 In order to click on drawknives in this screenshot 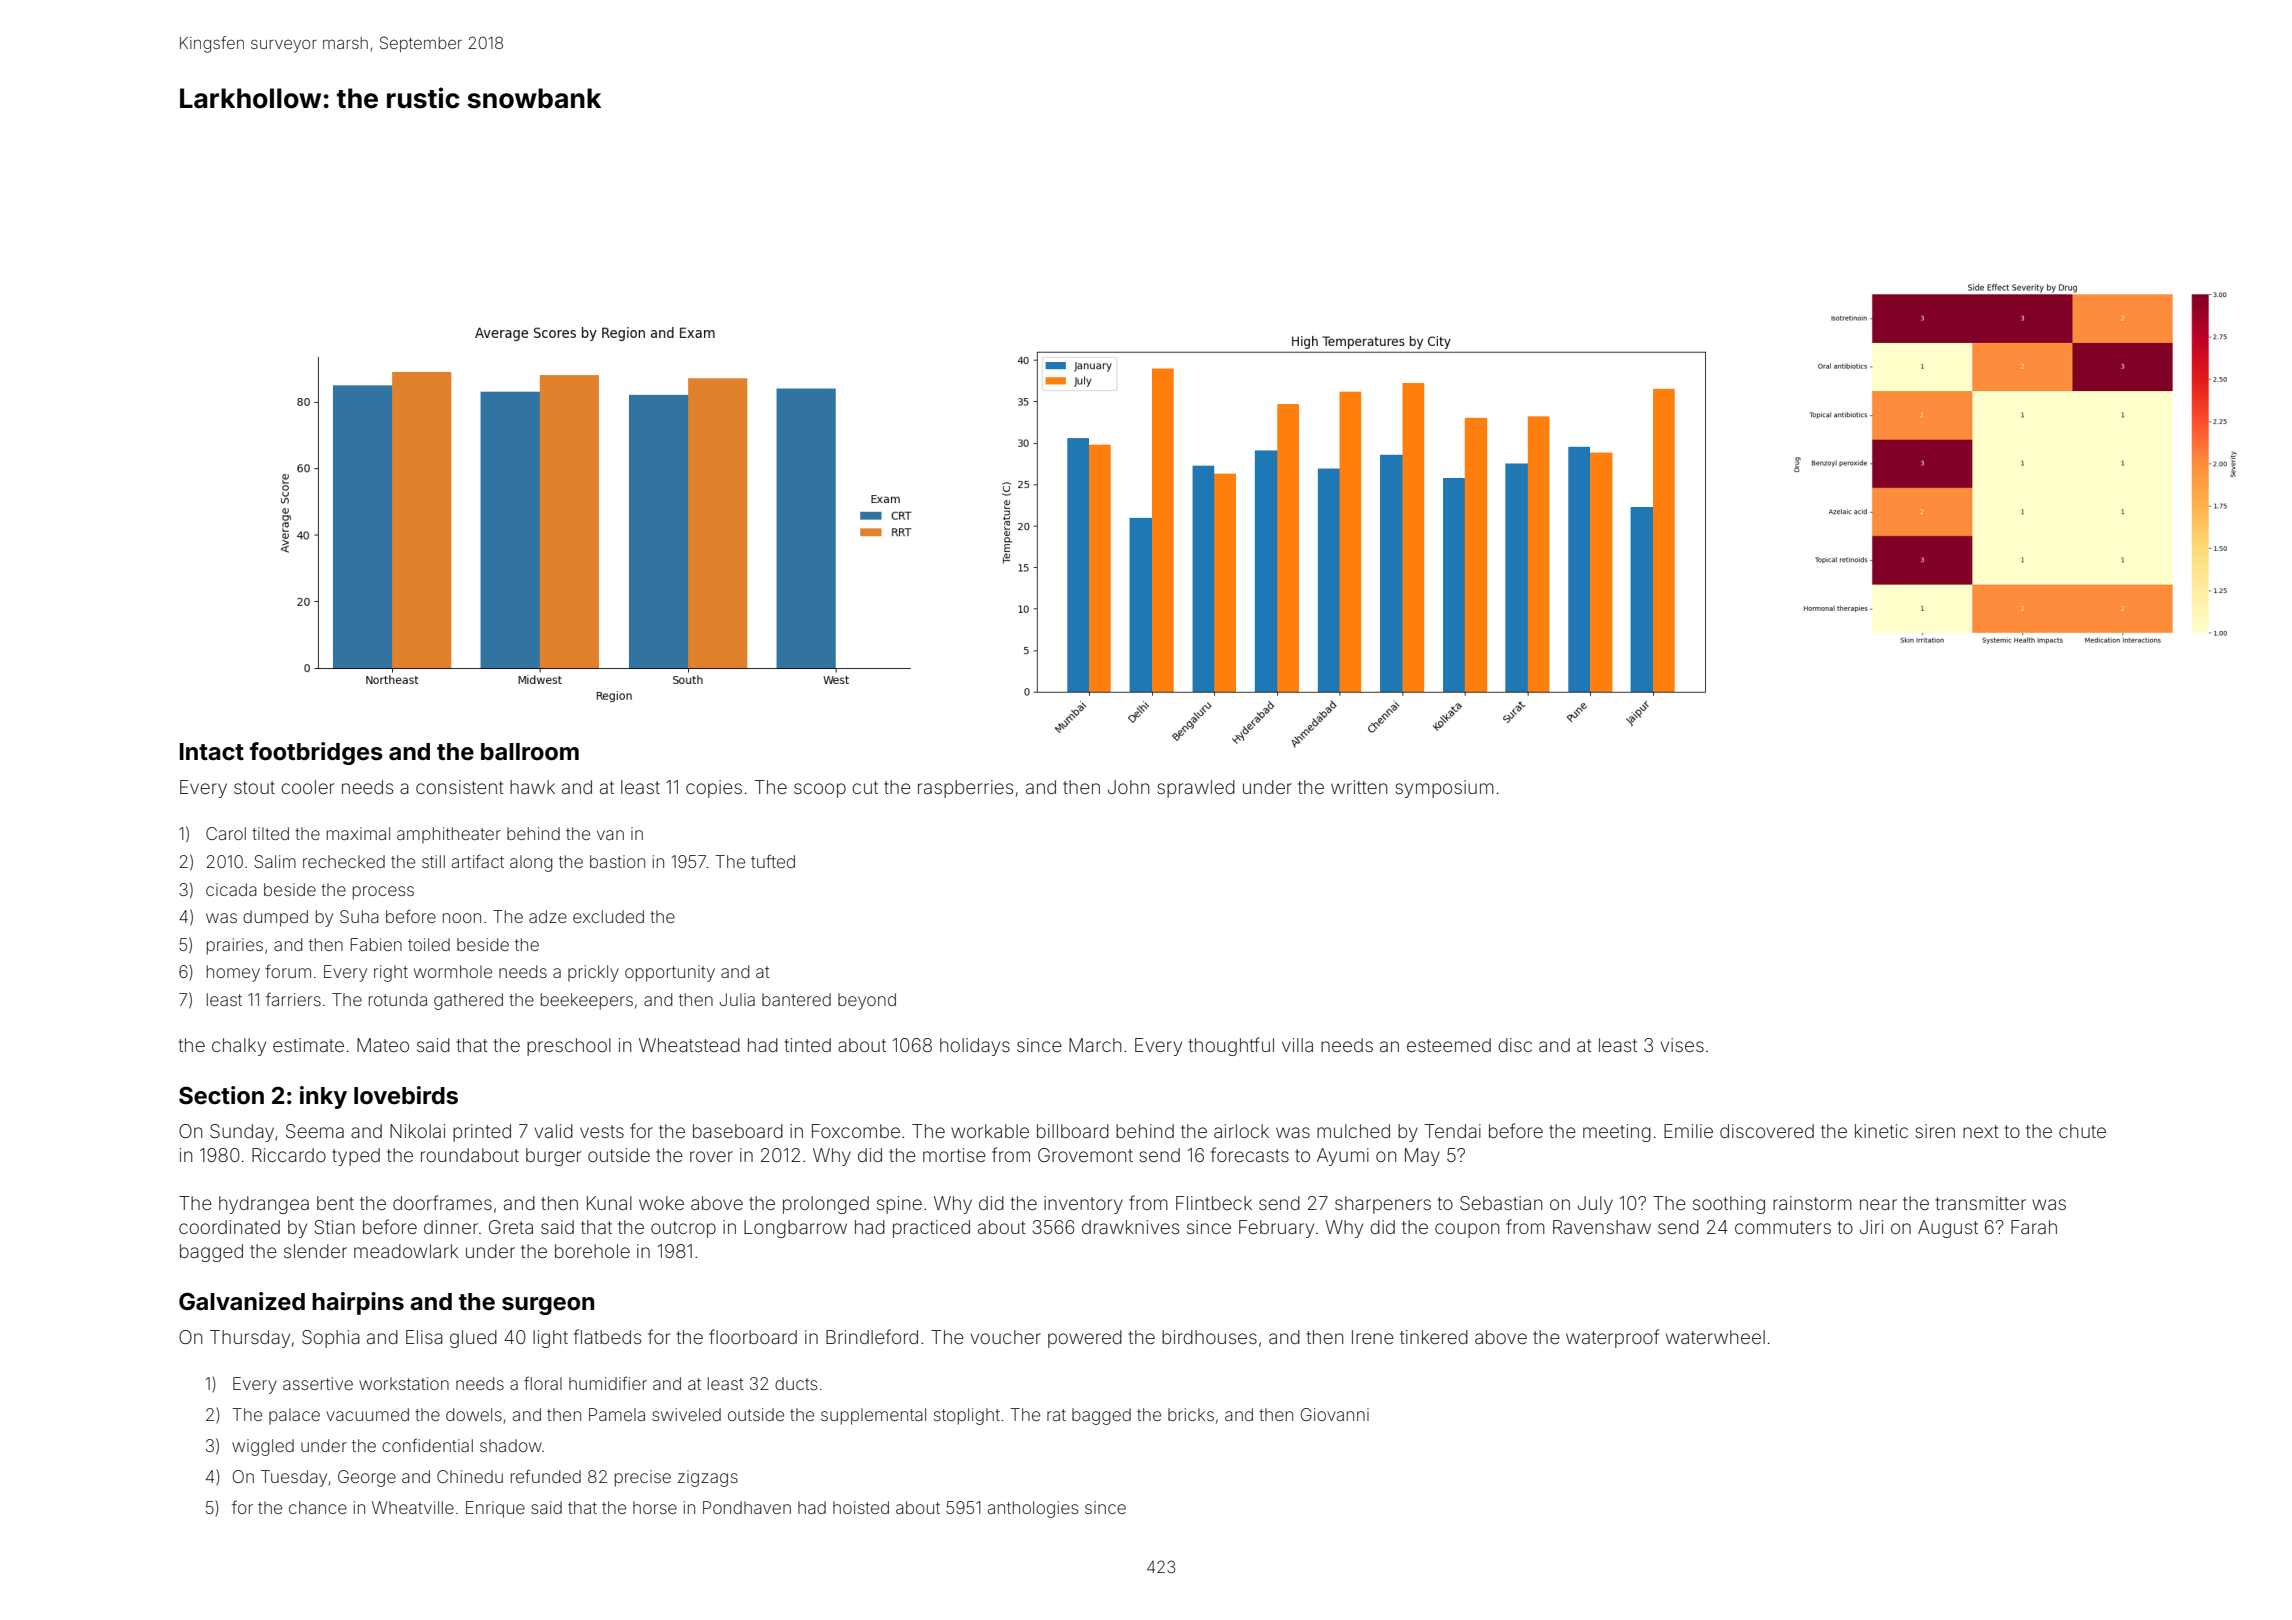, I will do `click(1130, 1227)`.
